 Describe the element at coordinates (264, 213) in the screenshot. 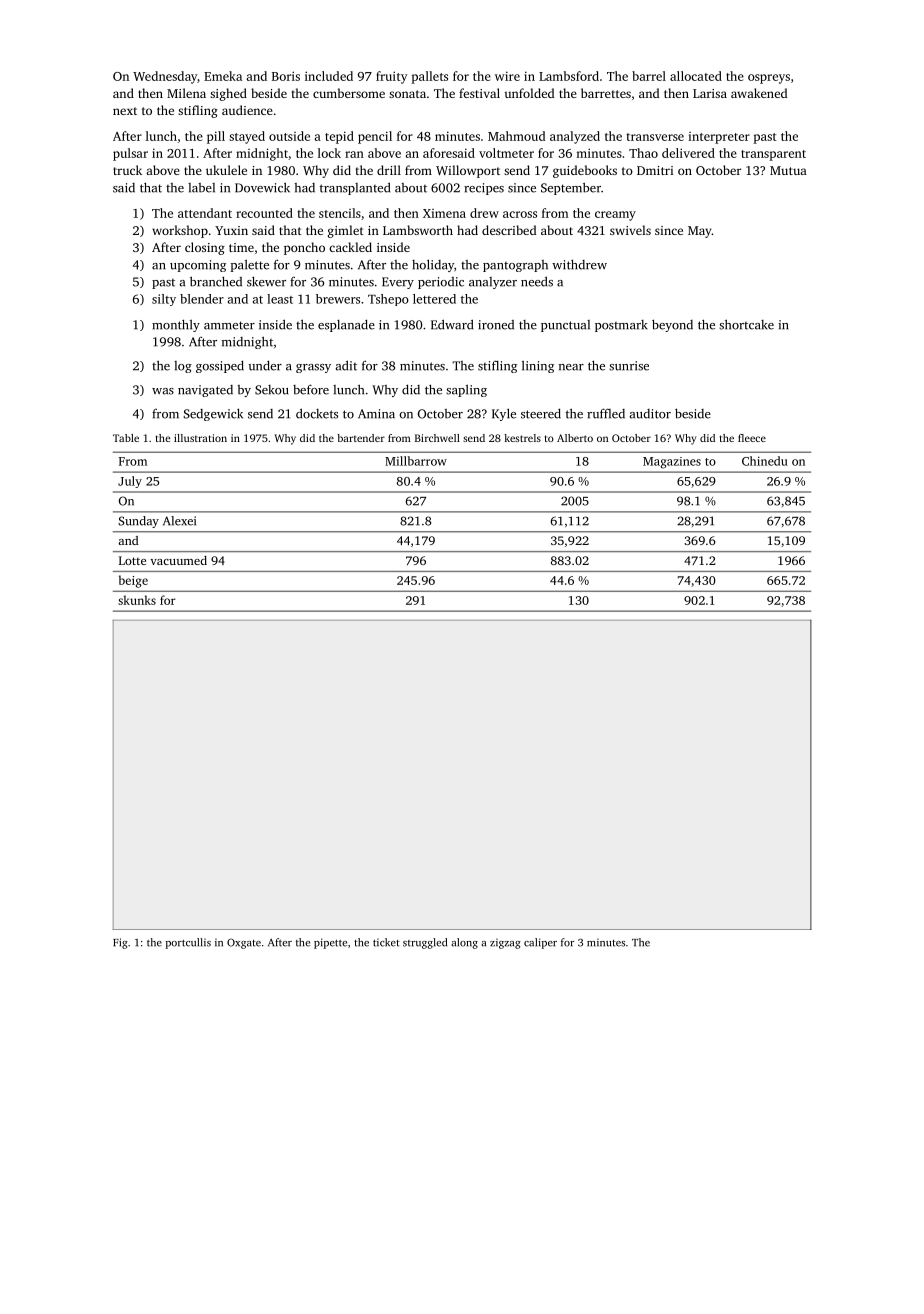

I see `recounted` at that location.
